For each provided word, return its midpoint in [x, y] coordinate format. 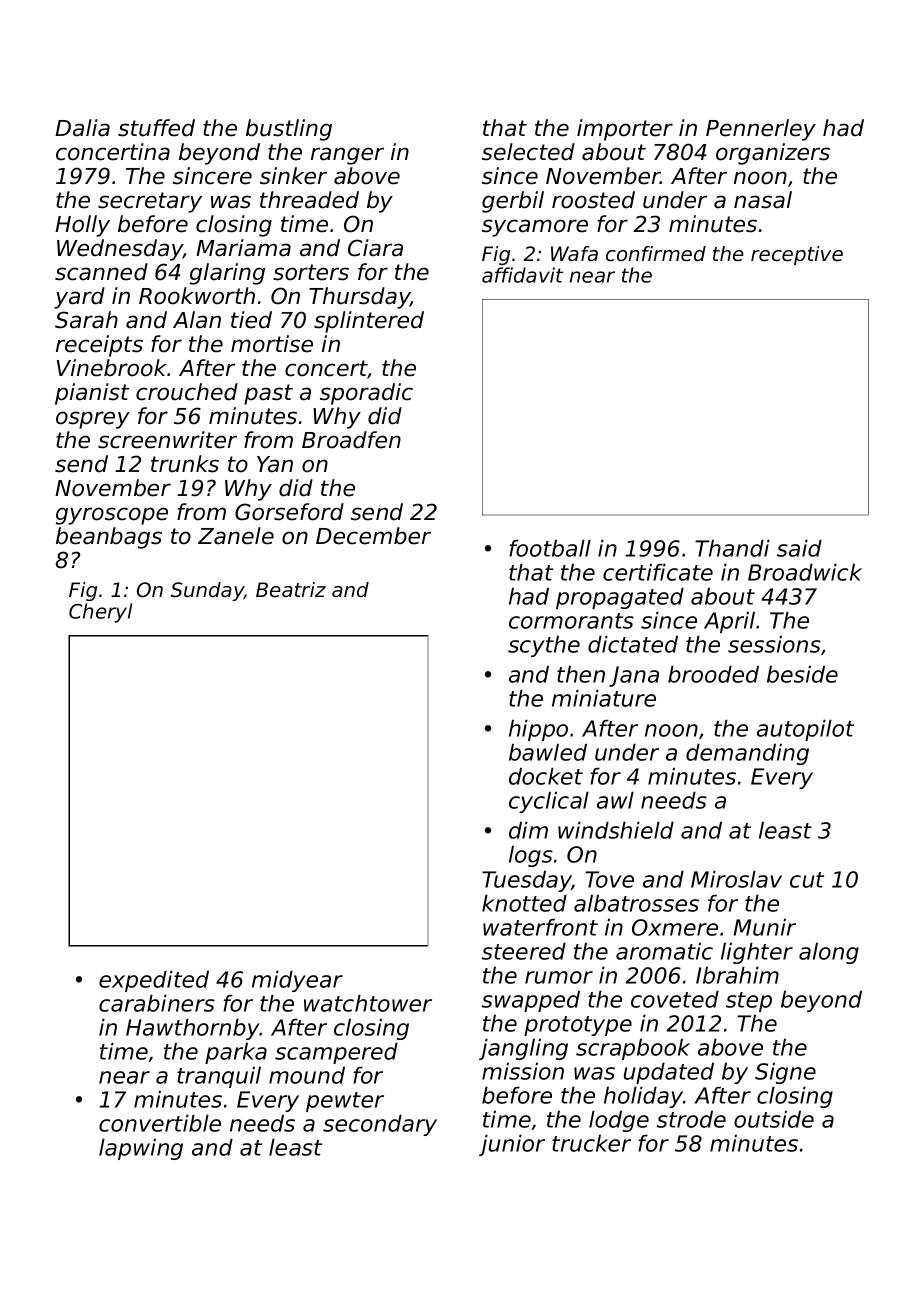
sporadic [366, 394]
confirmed [656, 254]
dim [528, 830]
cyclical [549, 802]
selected [528, 152]
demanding [747, 754]
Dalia [82, 128]
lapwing [141, 1149]
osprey [93, 420]
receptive [797, 255]
